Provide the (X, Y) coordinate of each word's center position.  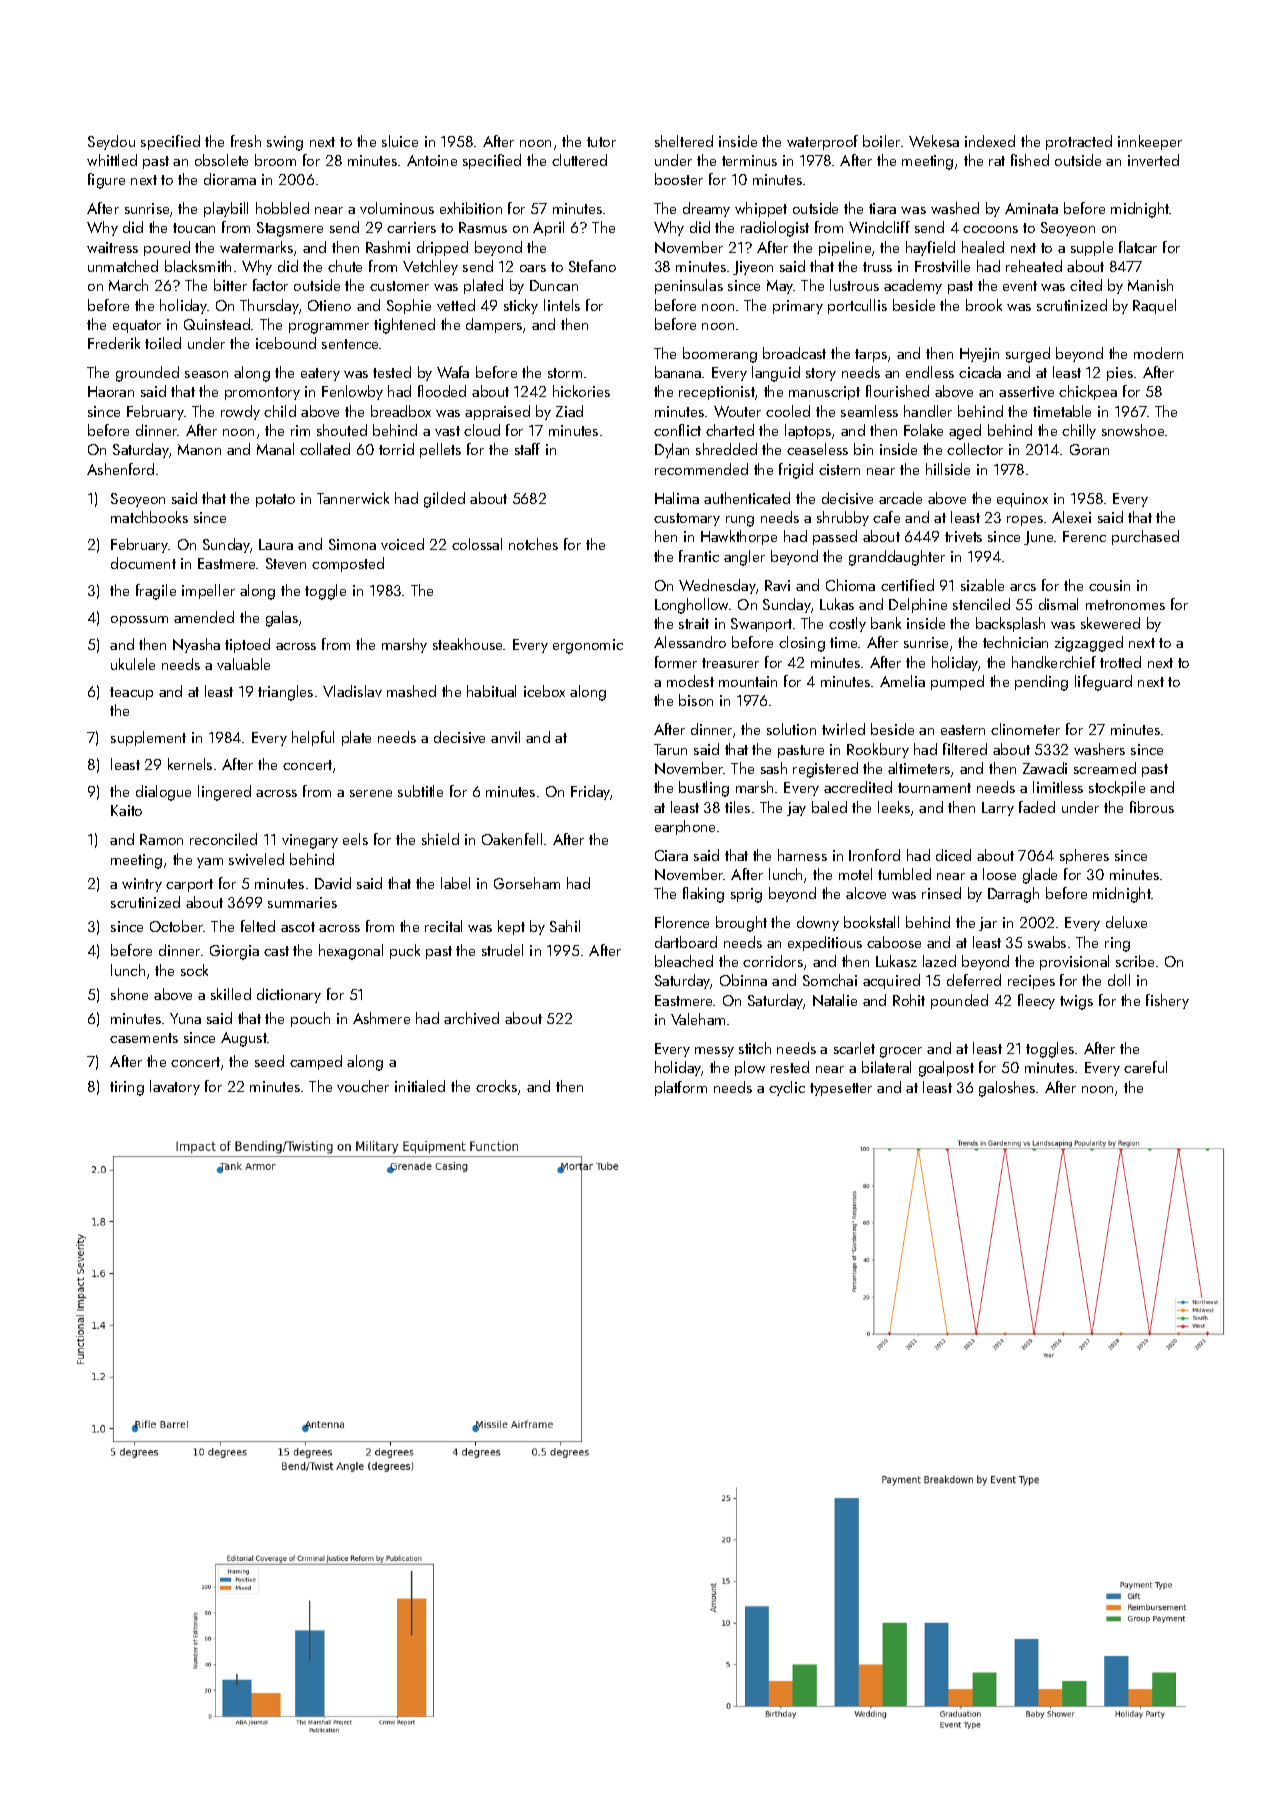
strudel (502, 950)
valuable (243, 664)
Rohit (909, 1000)
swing (285, 143)
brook (984, 305)
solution (791, 729)
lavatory (175, 1087)
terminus (749, 160)
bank (886, 623)
